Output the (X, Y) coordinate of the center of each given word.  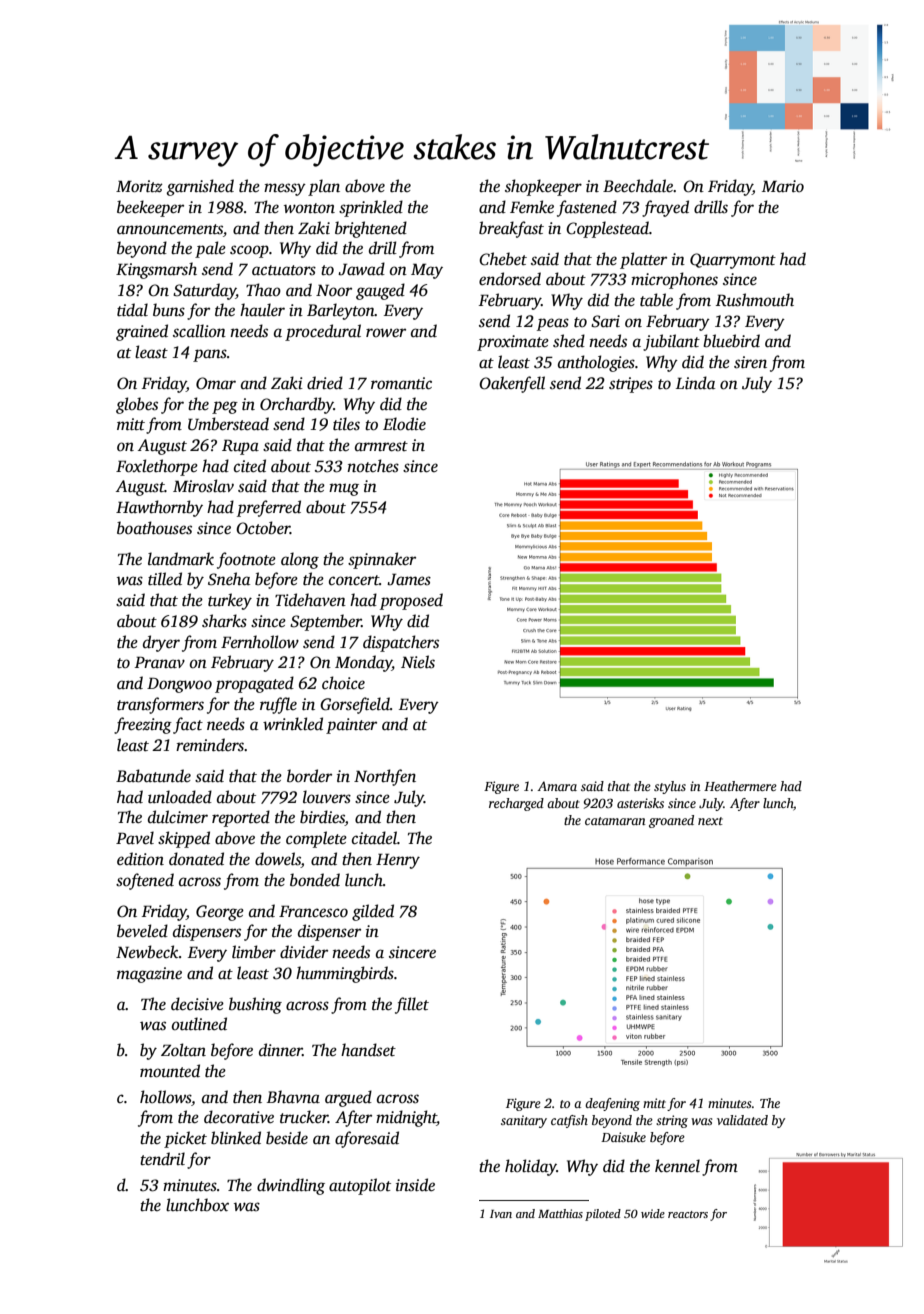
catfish (569, 1121)
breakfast (511, 229)
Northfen (385, 777)
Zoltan (183, 1050)
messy (285, 189)
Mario (783, 186)
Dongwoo (179, 685)
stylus (670, 787)
